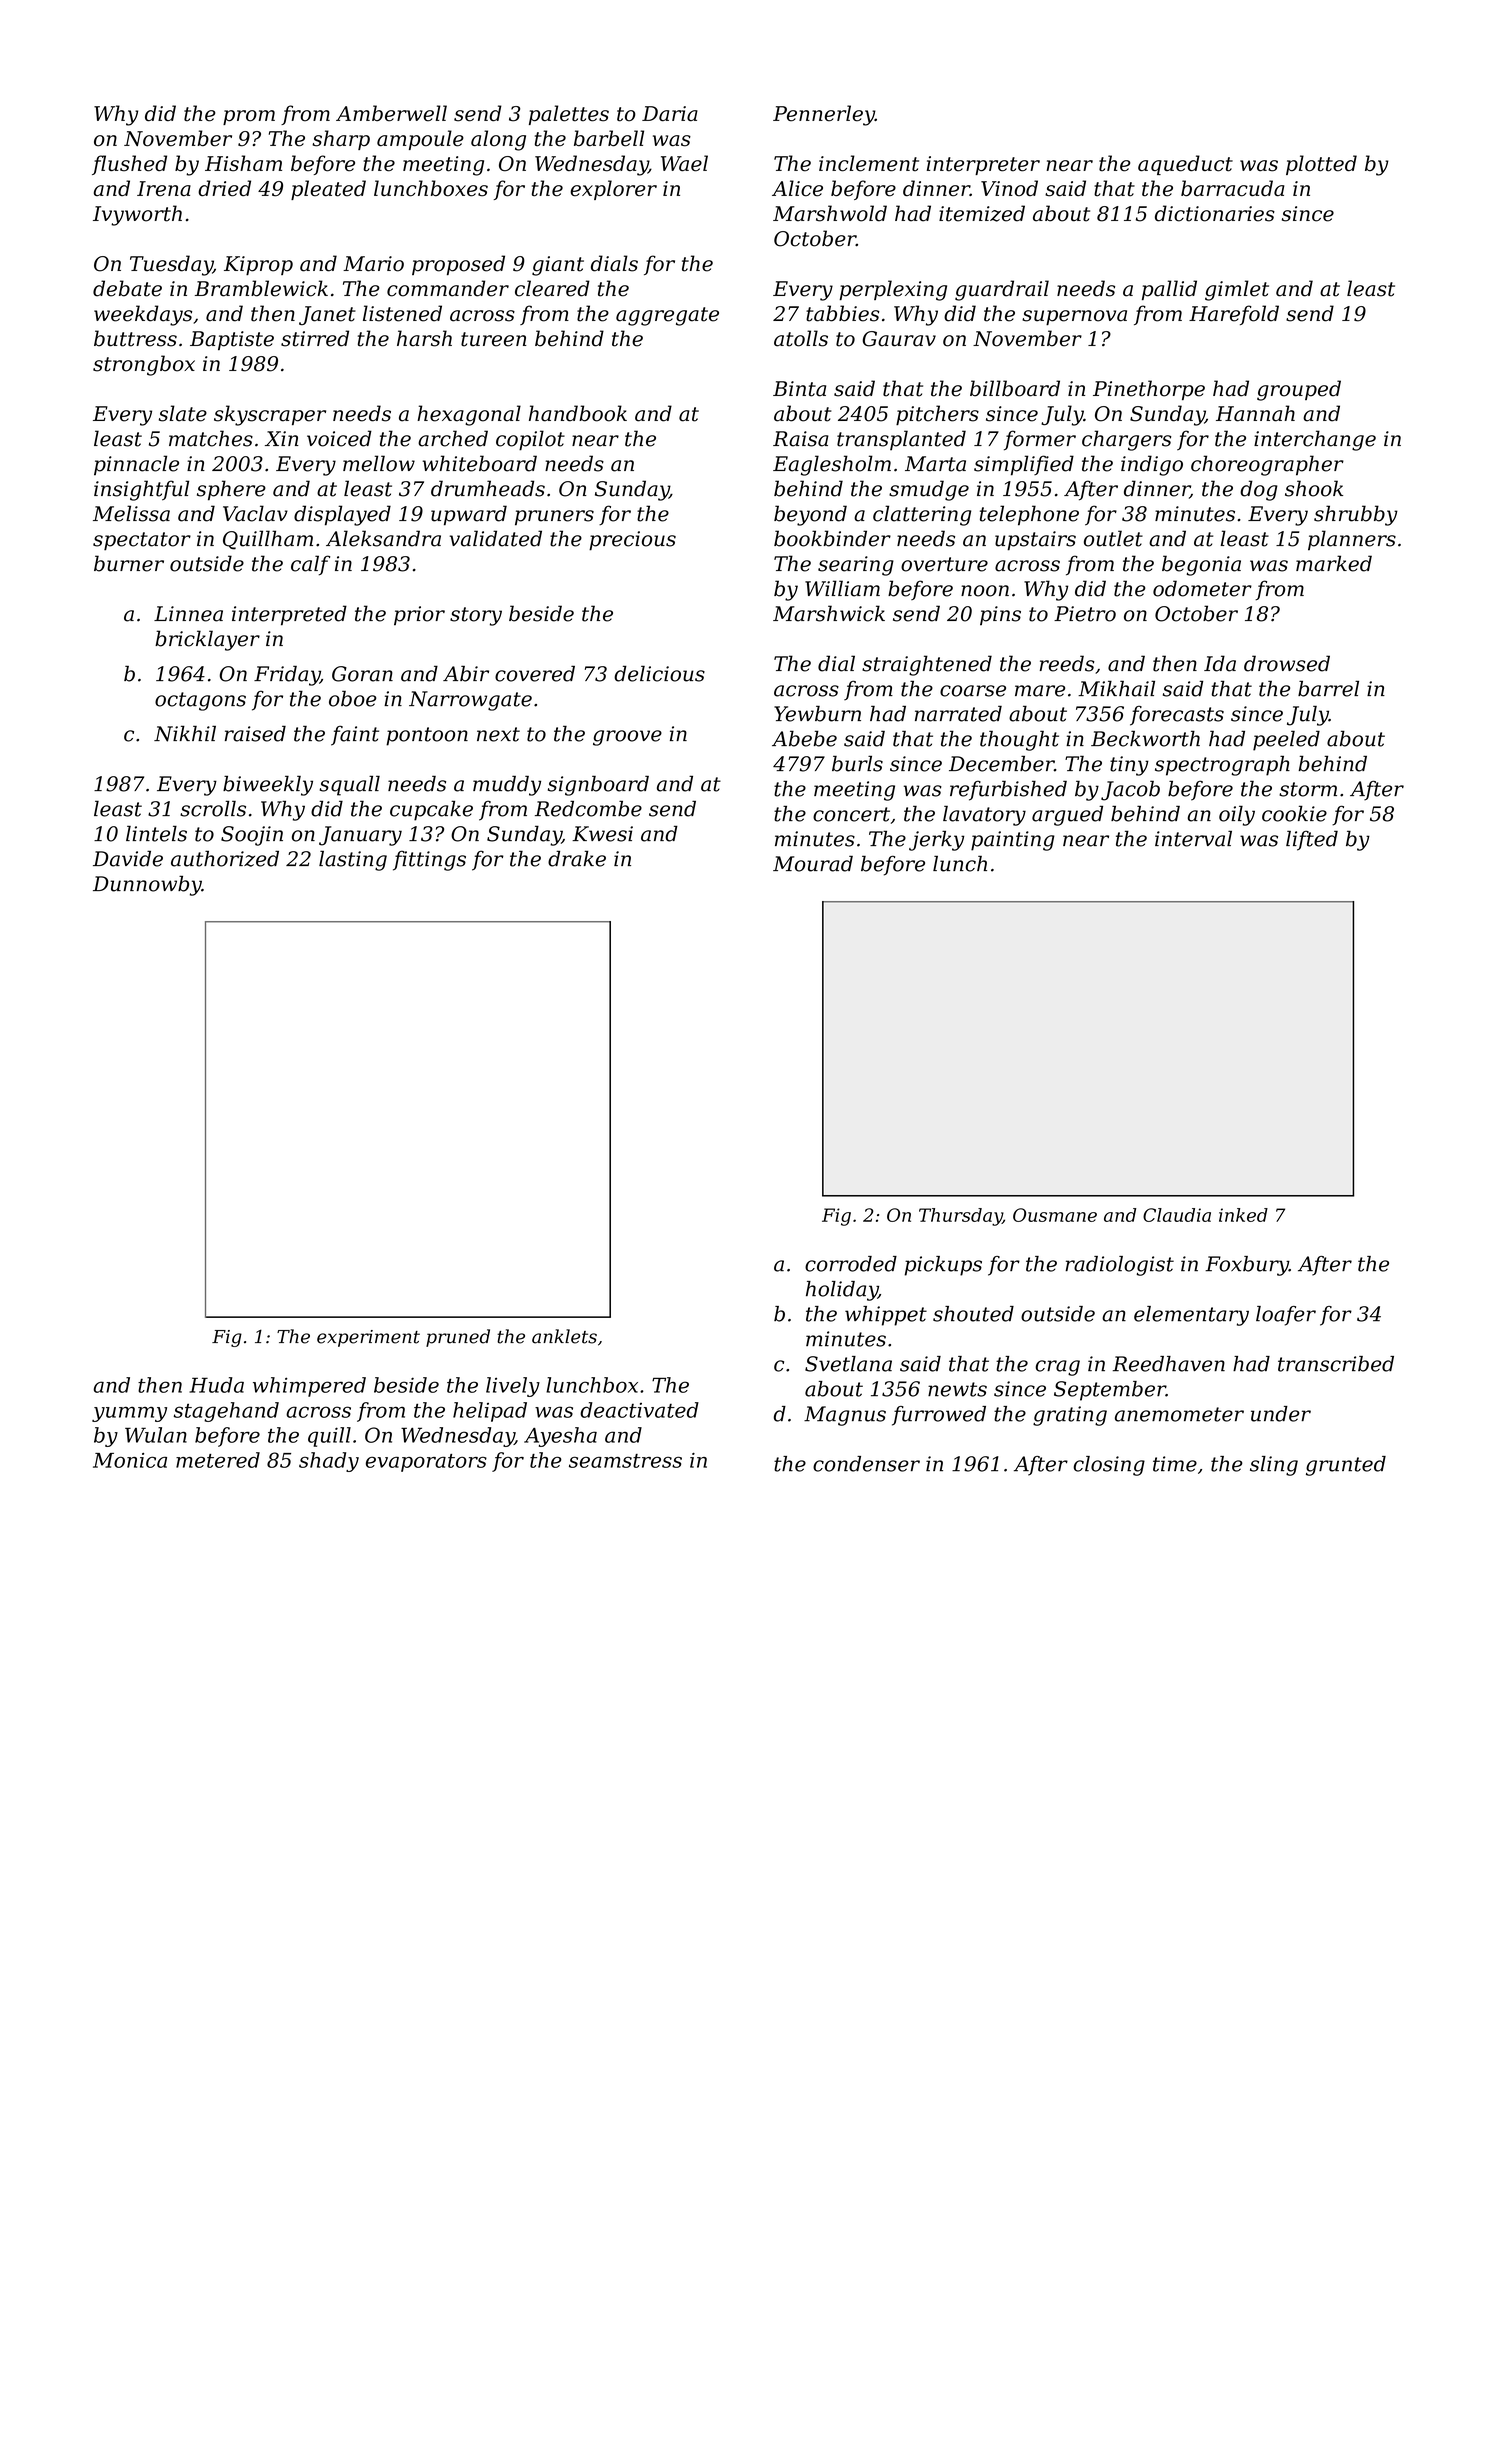 The height and width of the image is (2464, 1496). What do you see at coordinates (469, 415) in the image?
I see `hexagonal` at bounding box center [469, 415].
